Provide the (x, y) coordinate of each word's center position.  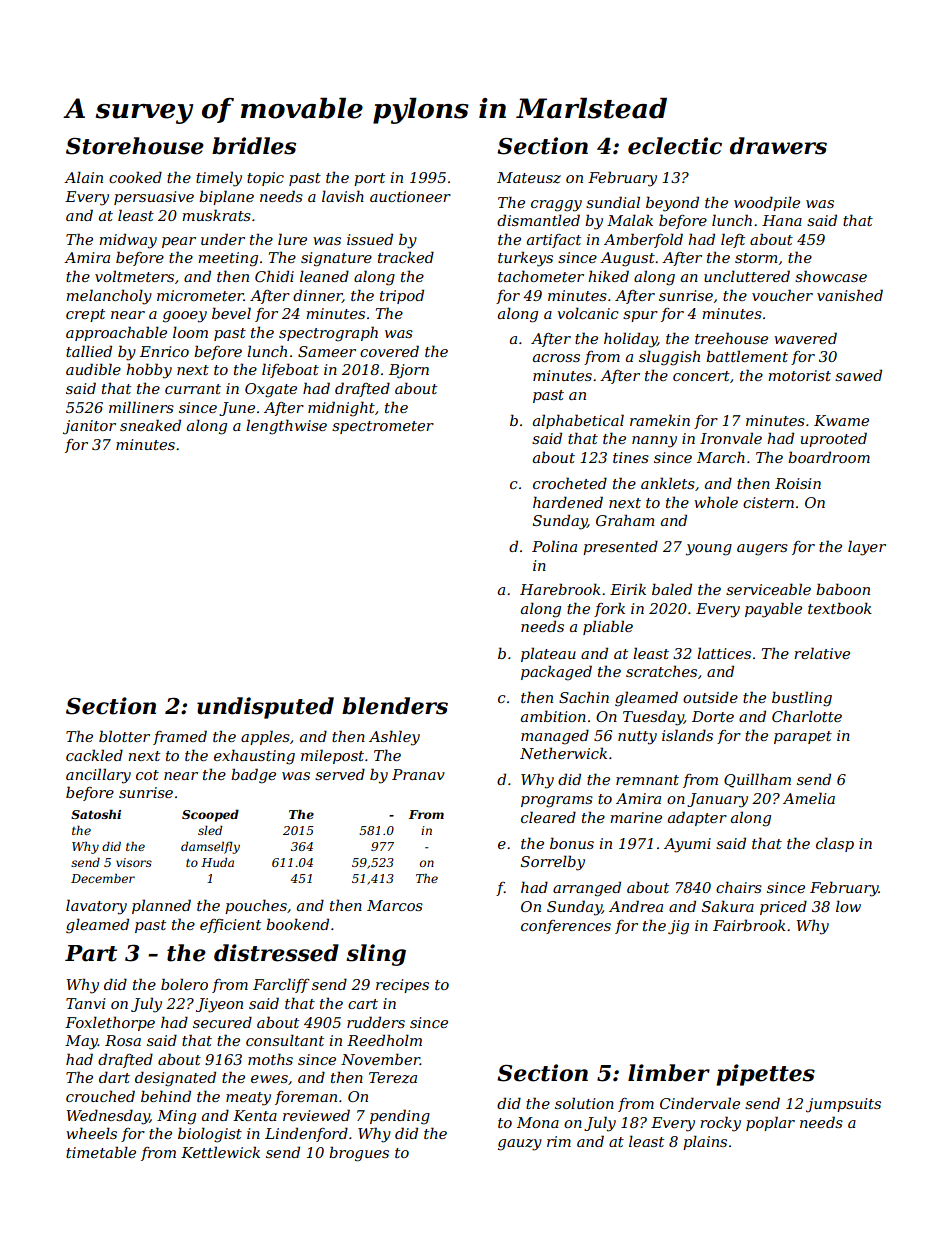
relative (822, 653)
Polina (554, 546)
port (369, 179)
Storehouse (135, 146)
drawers (778, 146)
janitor (89, 427)
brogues (359, 1154)
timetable (101, 1152)
